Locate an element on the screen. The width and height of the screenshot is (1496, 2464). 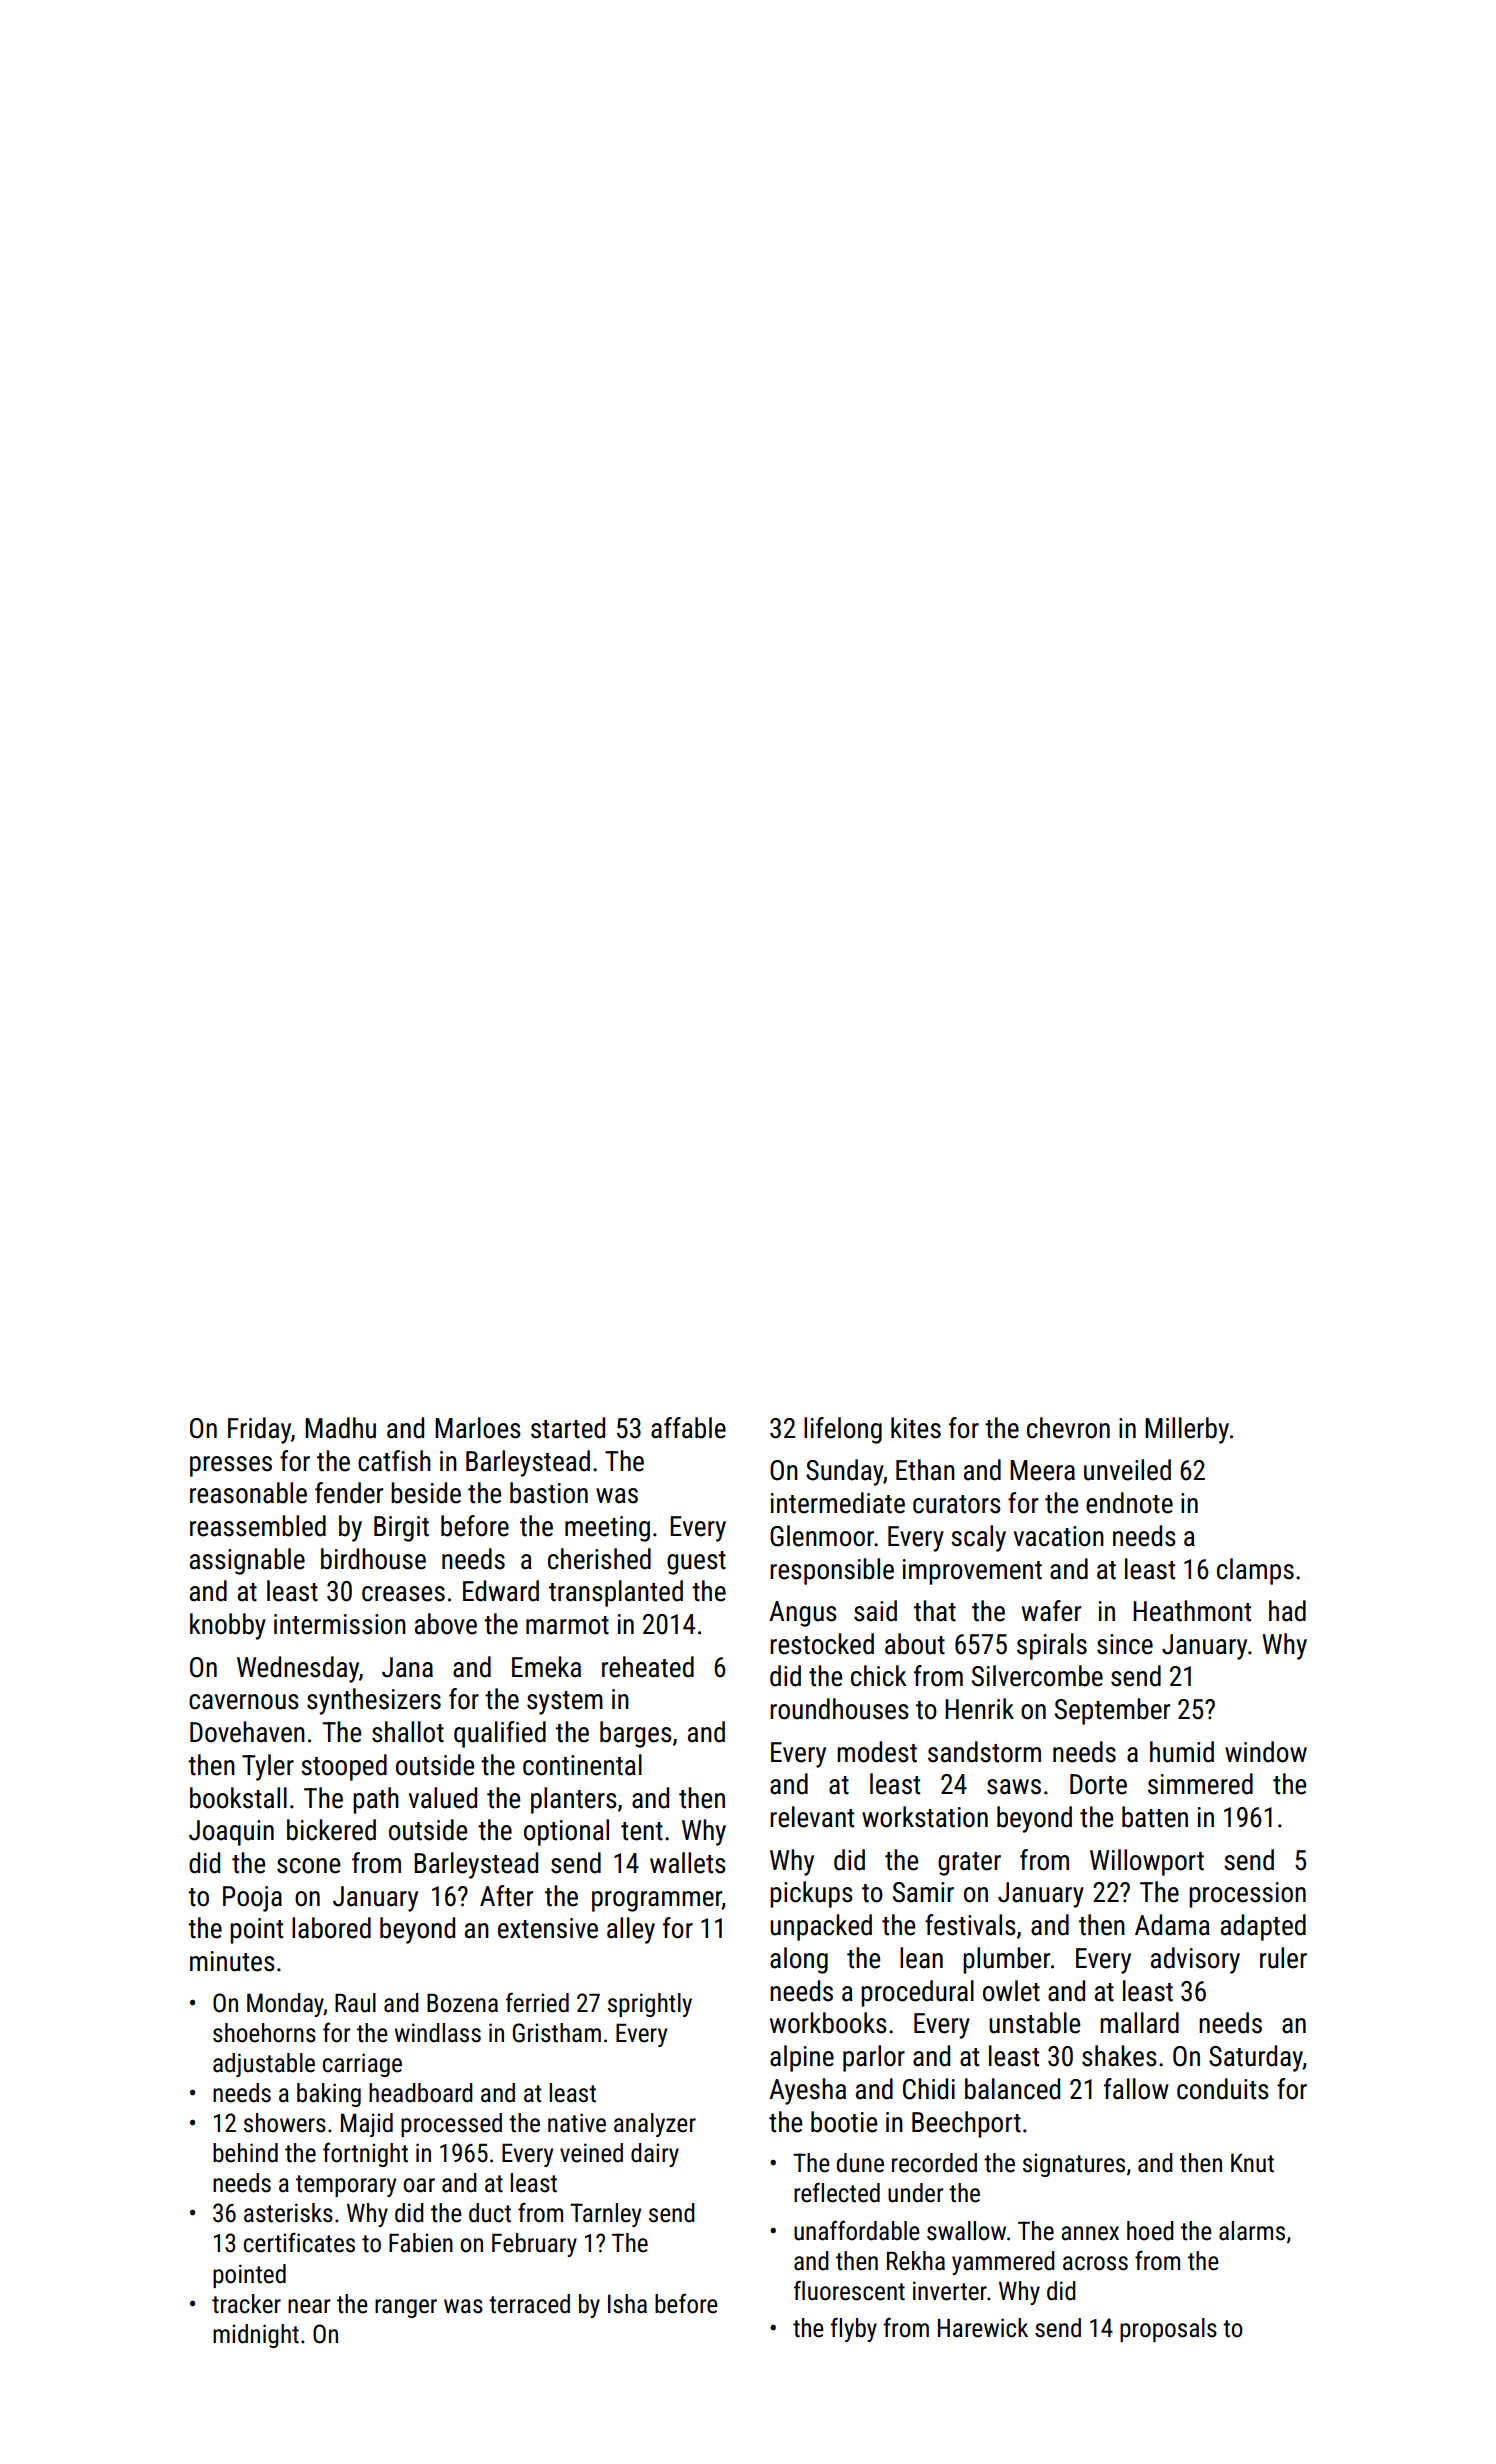
reflected is located at coordinates (837, 2192).
